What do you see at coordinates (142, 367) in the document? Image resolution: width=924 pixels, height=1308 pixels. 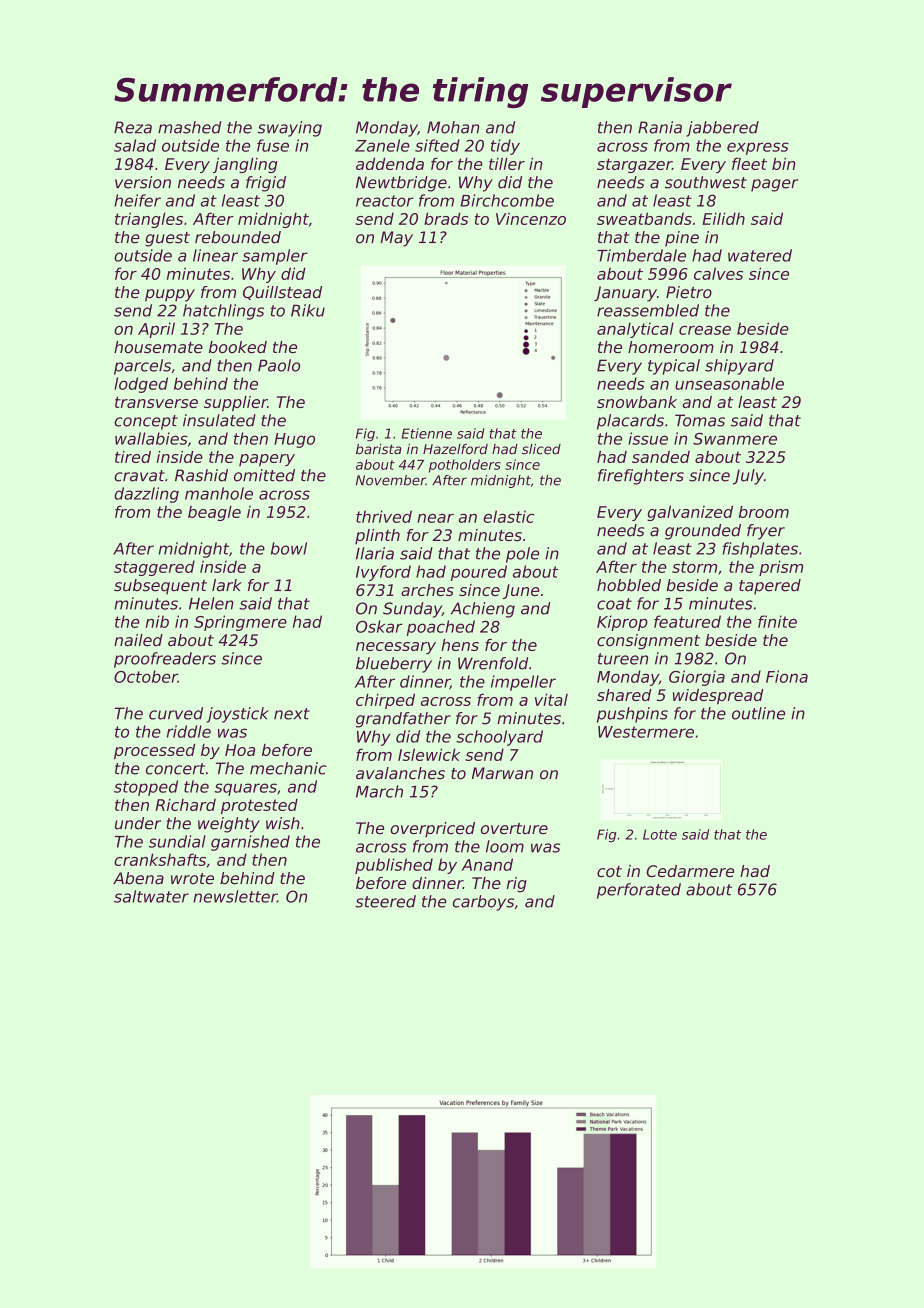 I see `parcels` at bounding box center [142, 367].
